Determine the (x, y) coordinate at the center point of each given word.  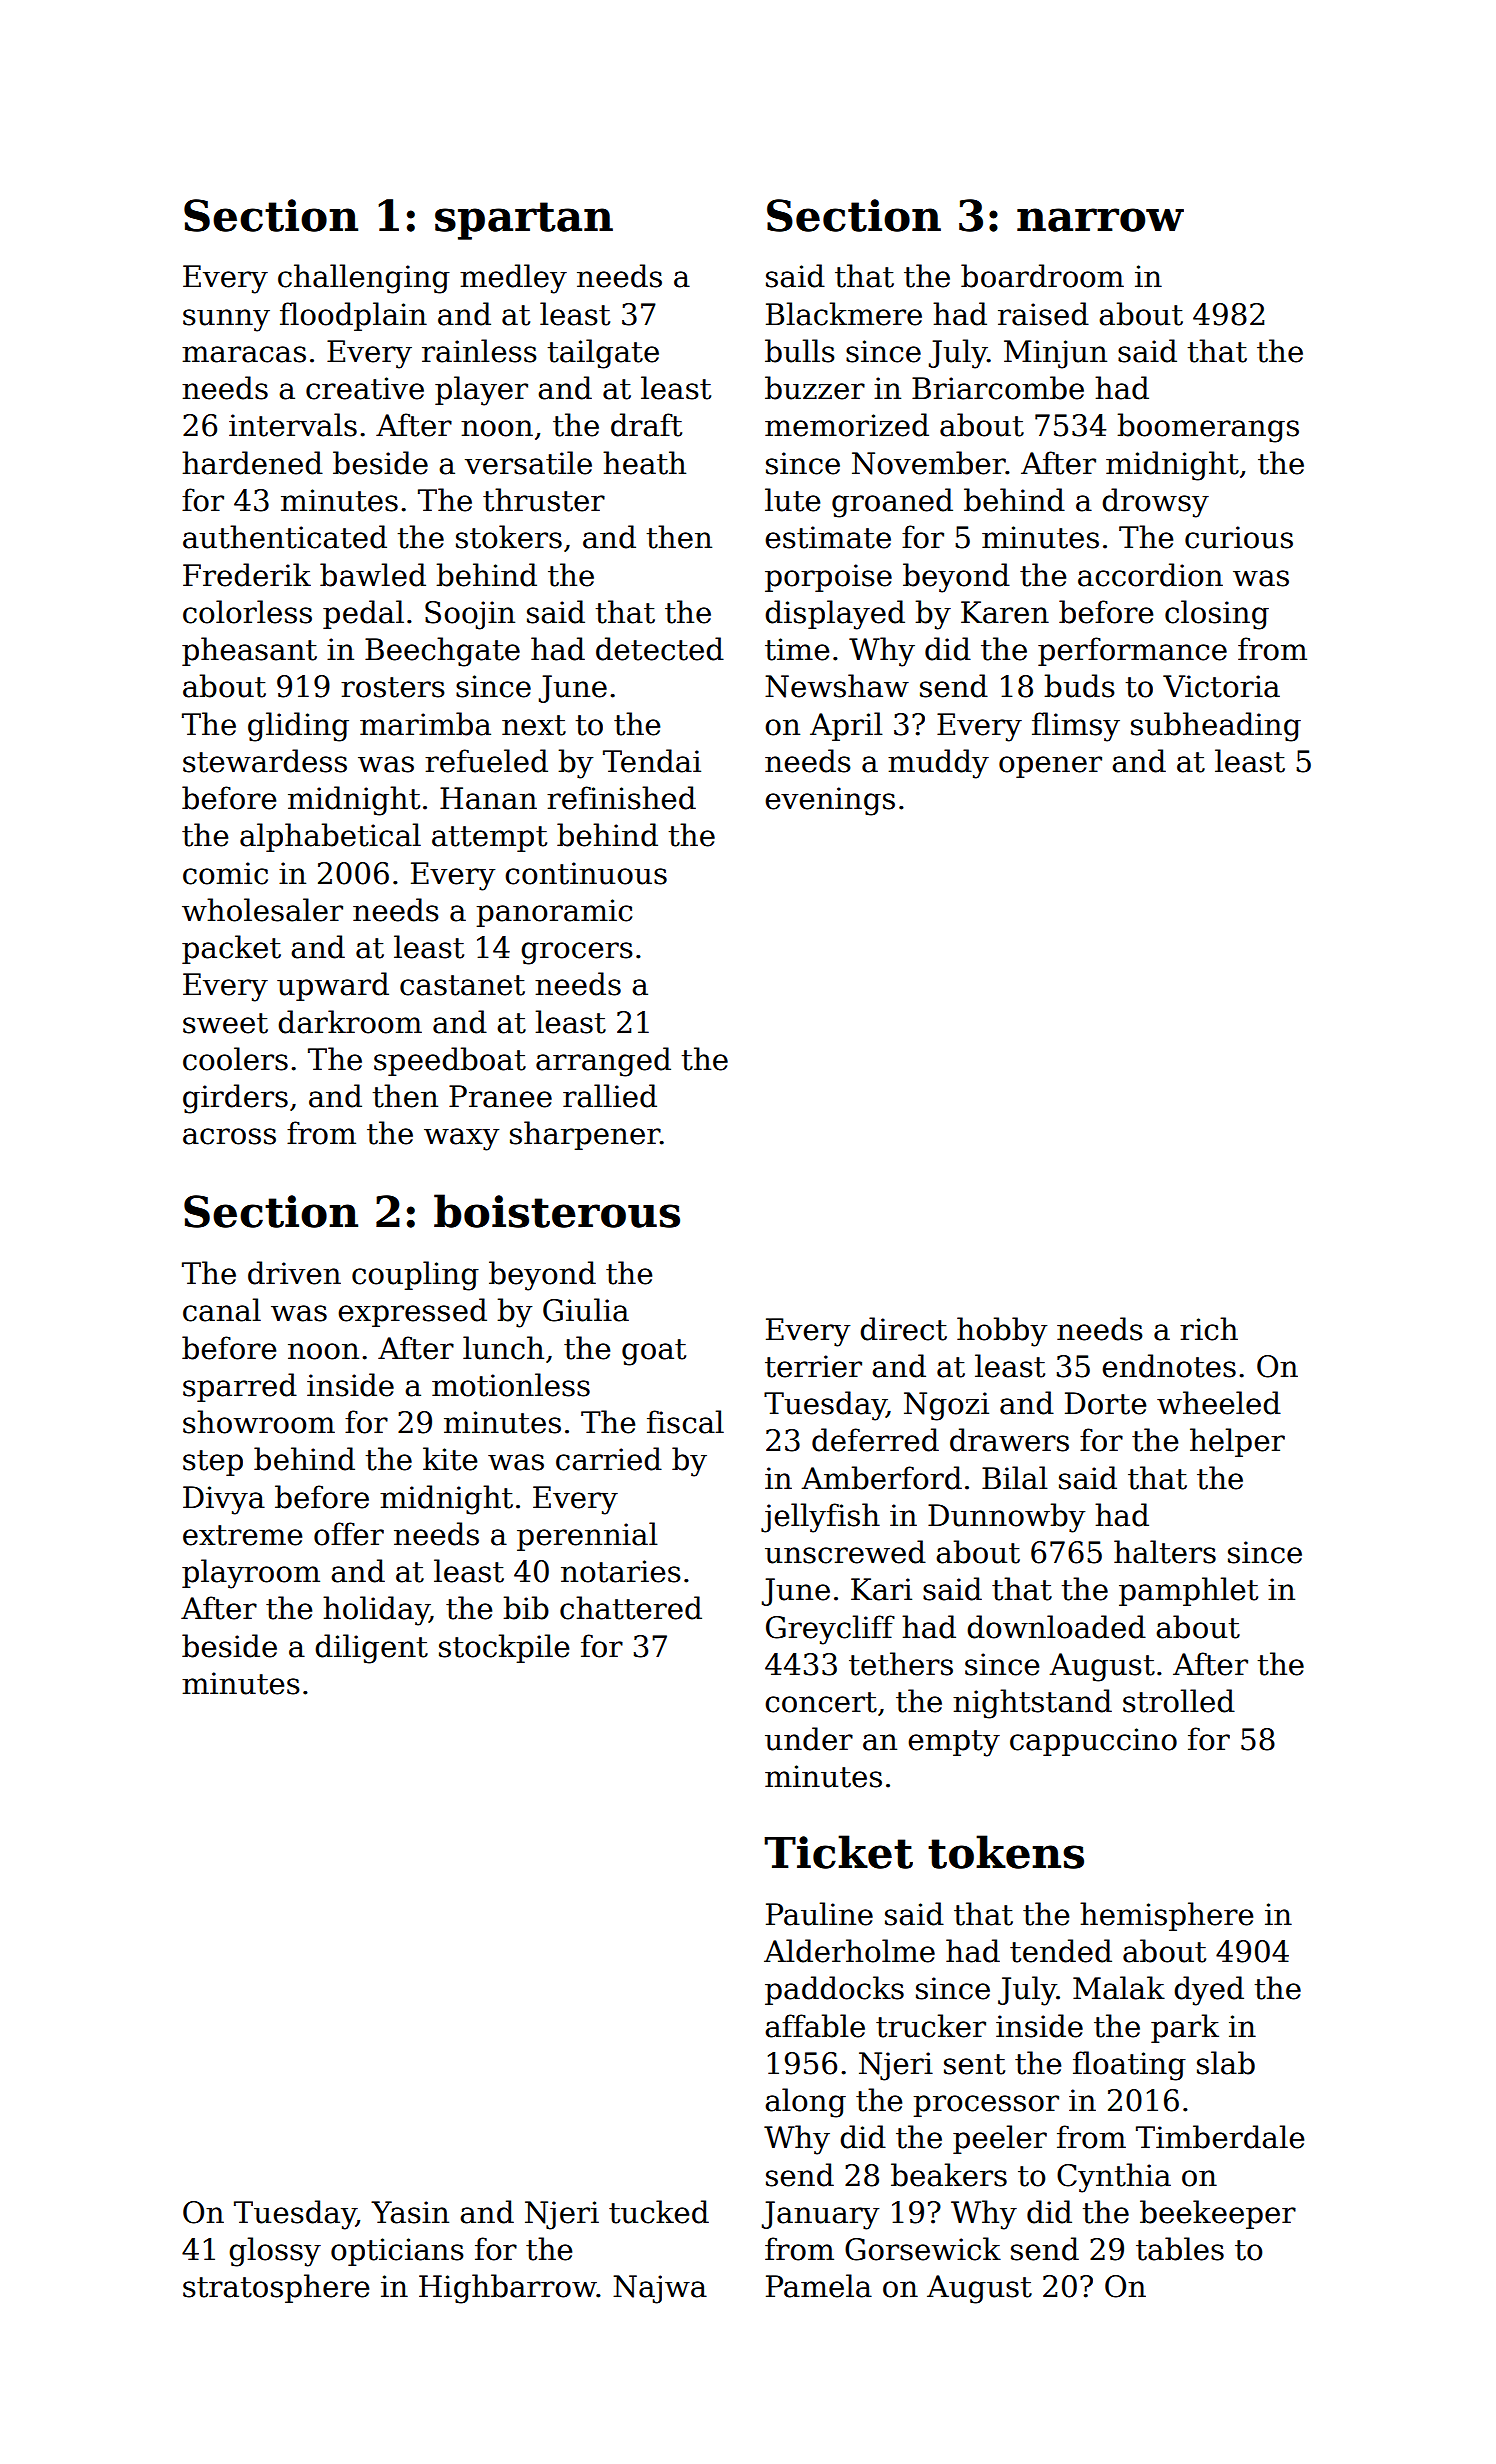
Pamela (819, 2286)
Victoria (1221, 686)
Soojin (470, 615)
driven (294, 1273)
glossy (275, 2252)
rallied (610, 1096)
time (797, 649)
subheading (1216, 727)
